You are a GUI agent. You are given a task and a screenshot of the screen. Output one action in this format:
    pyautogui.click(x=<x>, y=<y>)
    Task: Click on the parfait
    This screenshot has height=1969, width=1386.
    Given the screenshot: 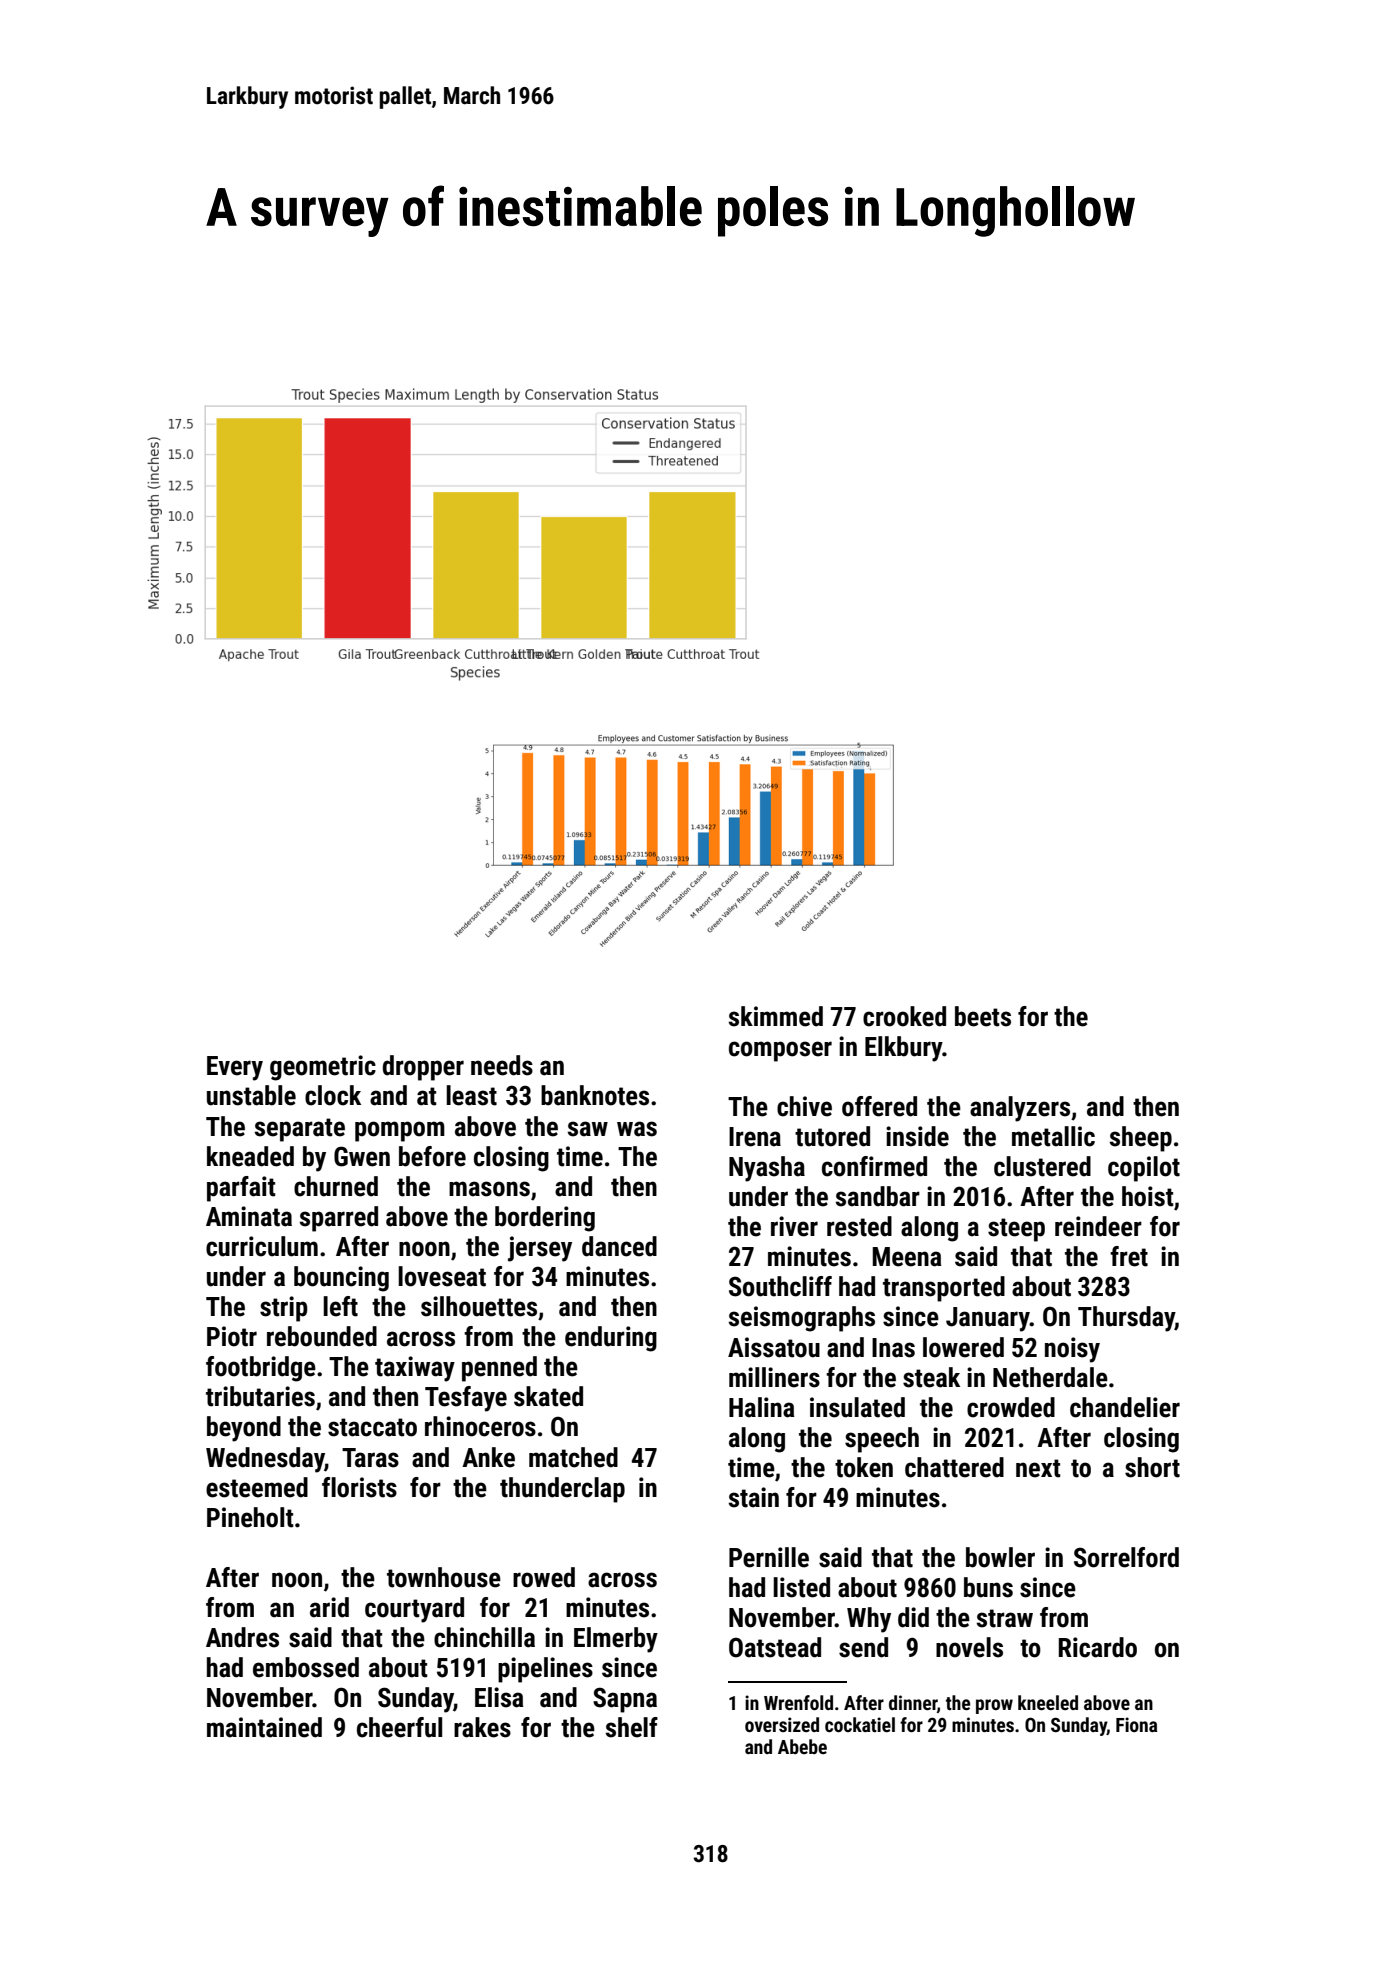 What is the action you would take?
    pyautogui.click(x=241, y=1189)
